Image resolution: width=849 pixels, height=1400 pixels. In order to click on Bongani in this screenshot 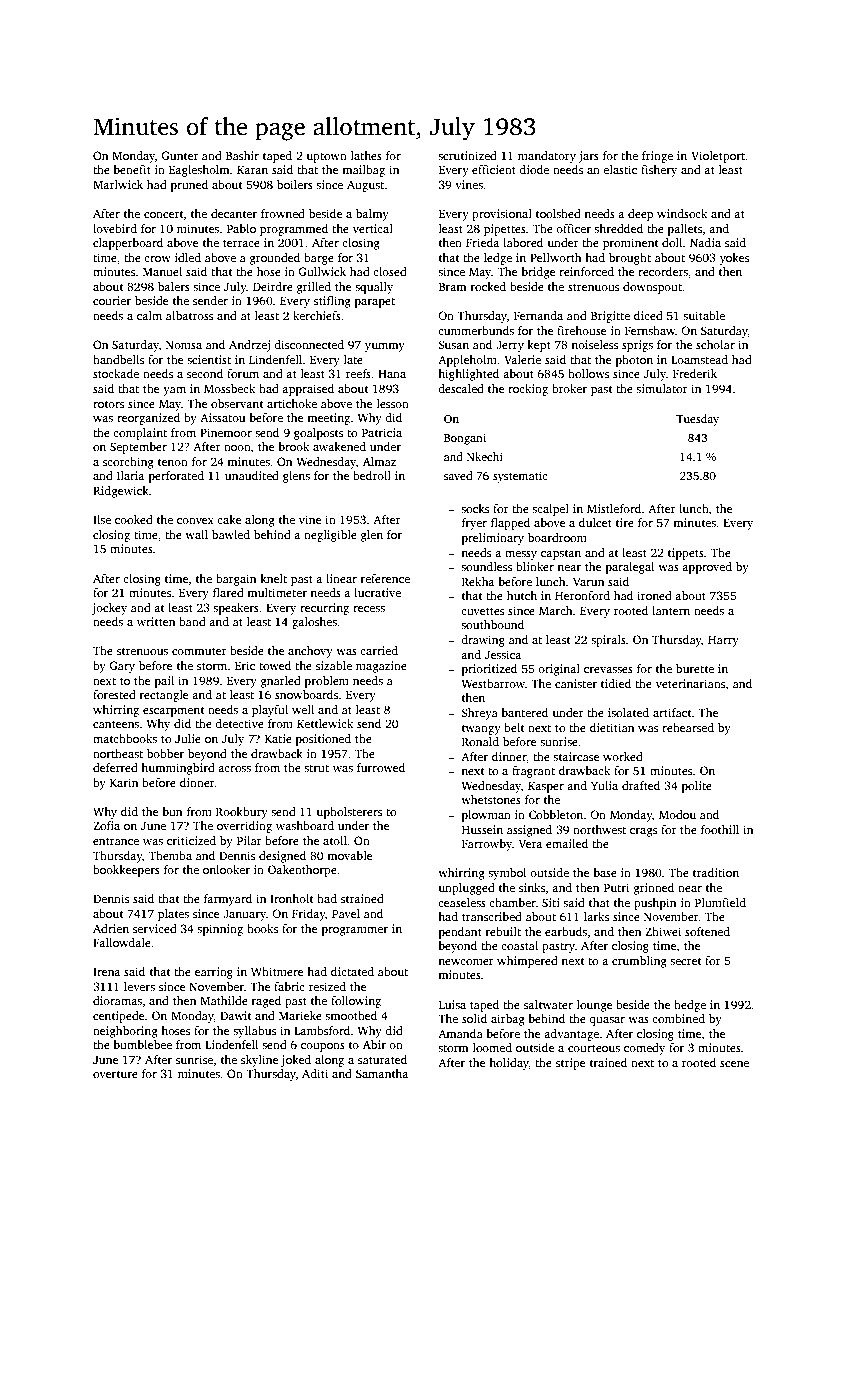, I will do `click(465, 439)`.
